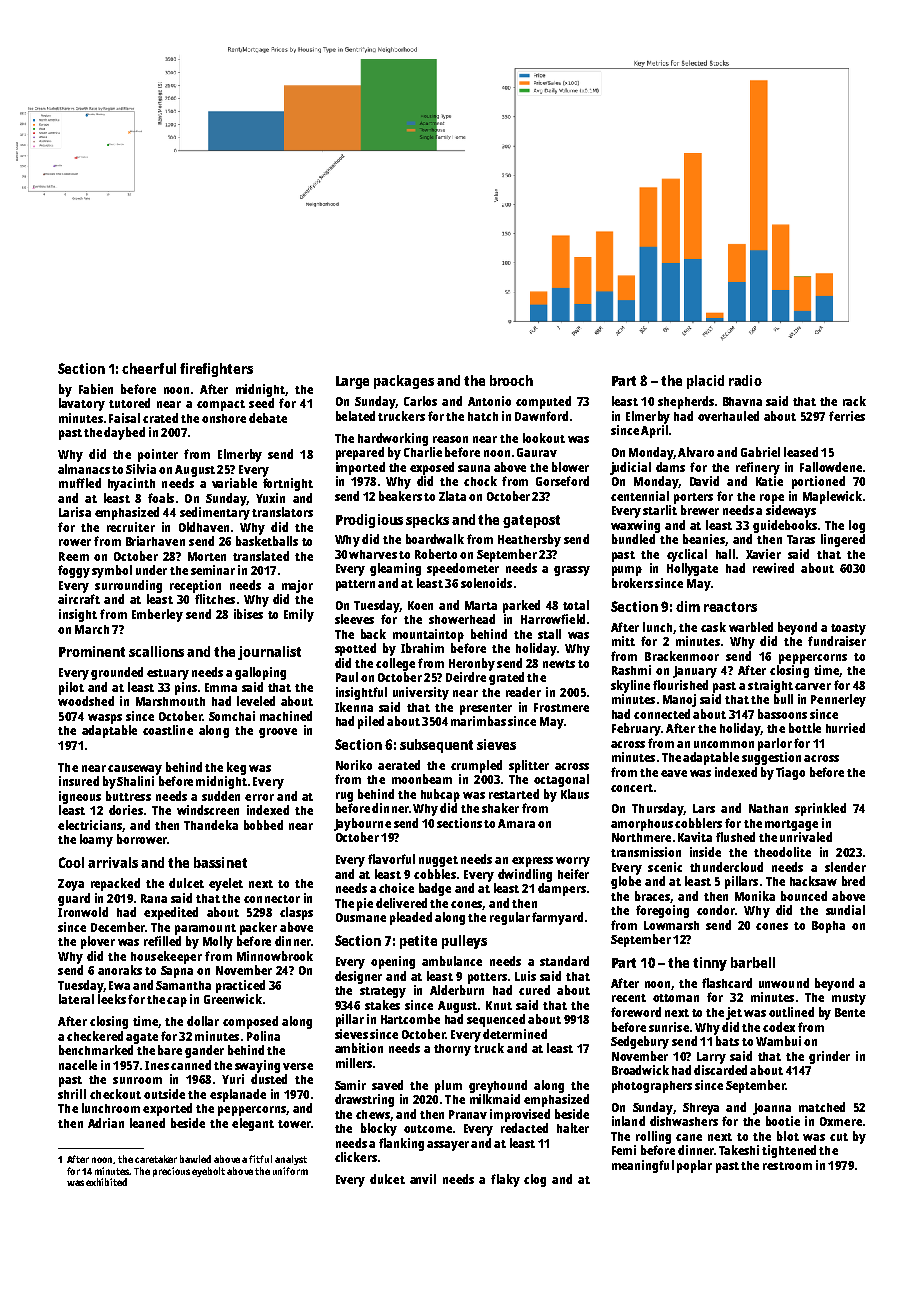  Describe the element at coordinates (258, 928) in the document. I see `packer` at that location.
